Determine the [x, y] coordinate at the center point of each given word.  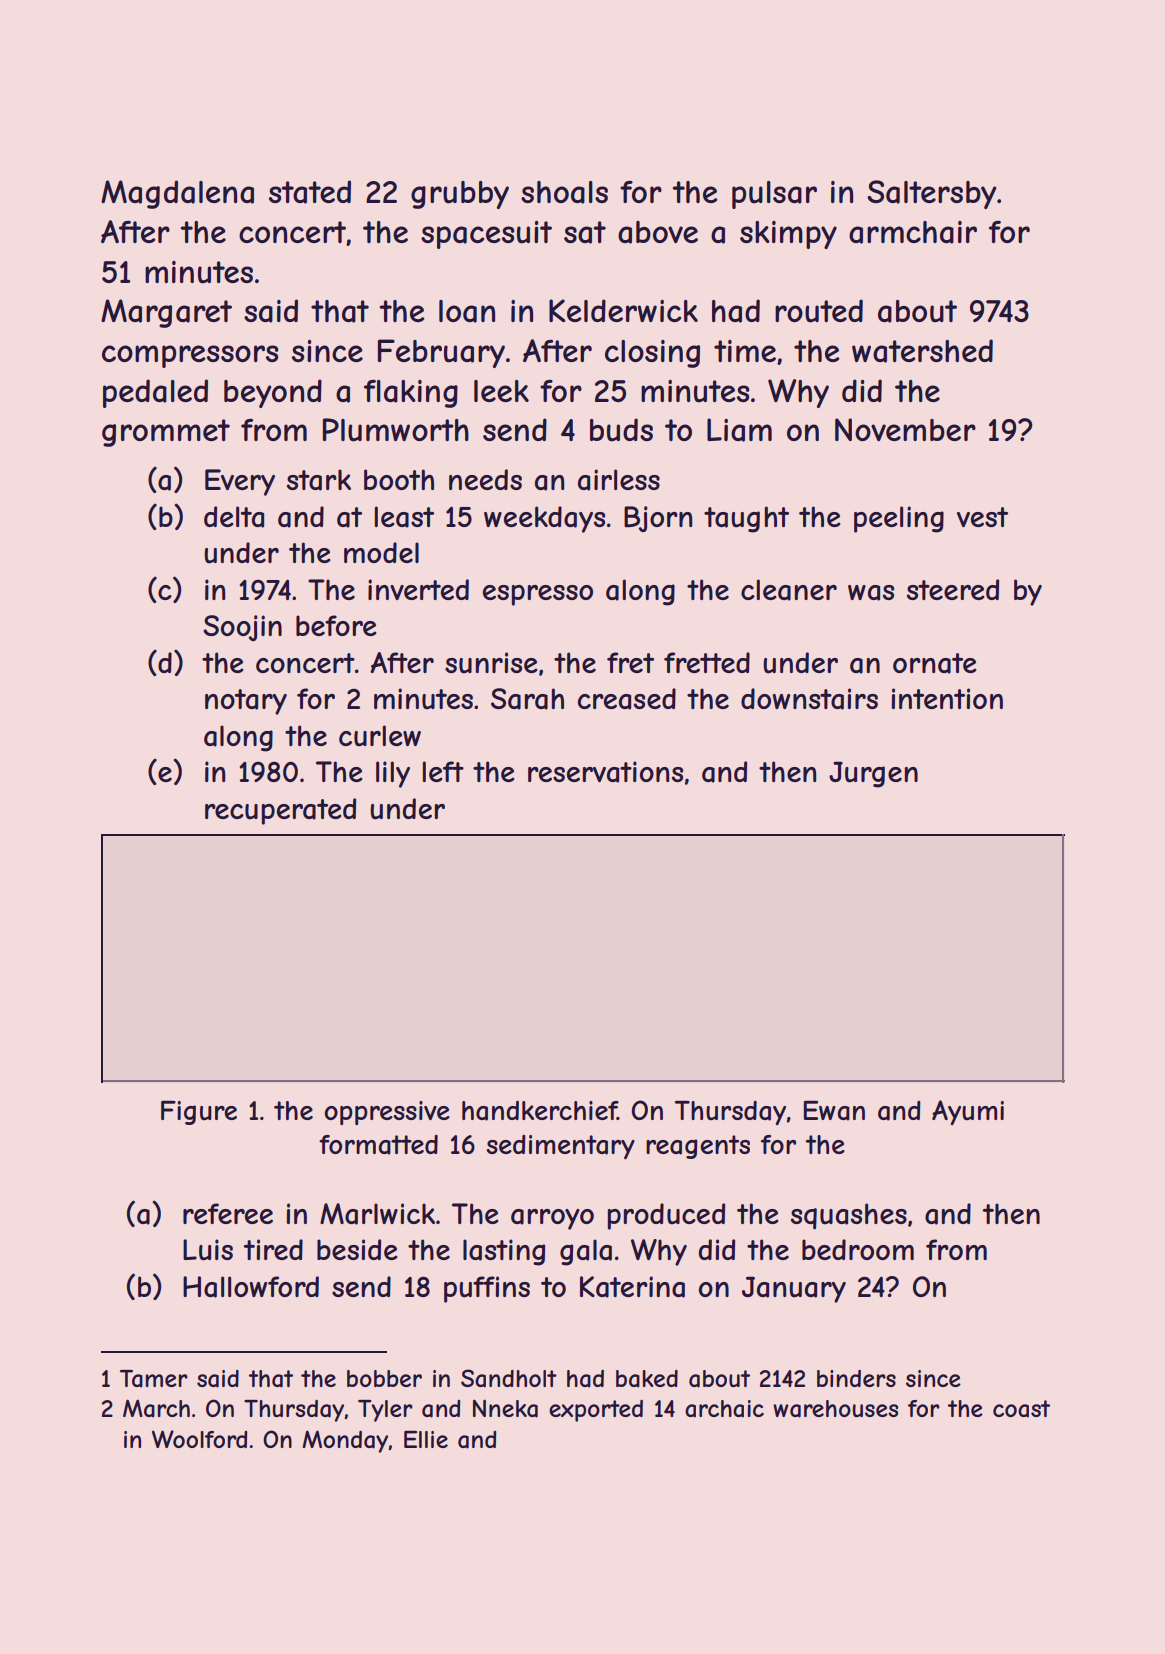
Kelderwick [623, 310]
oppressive [387, 1113]
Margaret [166, 313]
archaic [724, 1409]
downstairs [809, 699]
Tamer [154, 1379]
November [905, 429]
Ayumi [968, 1112]
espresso [538, 595]
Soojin [242, 628]
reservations [605, 772]
